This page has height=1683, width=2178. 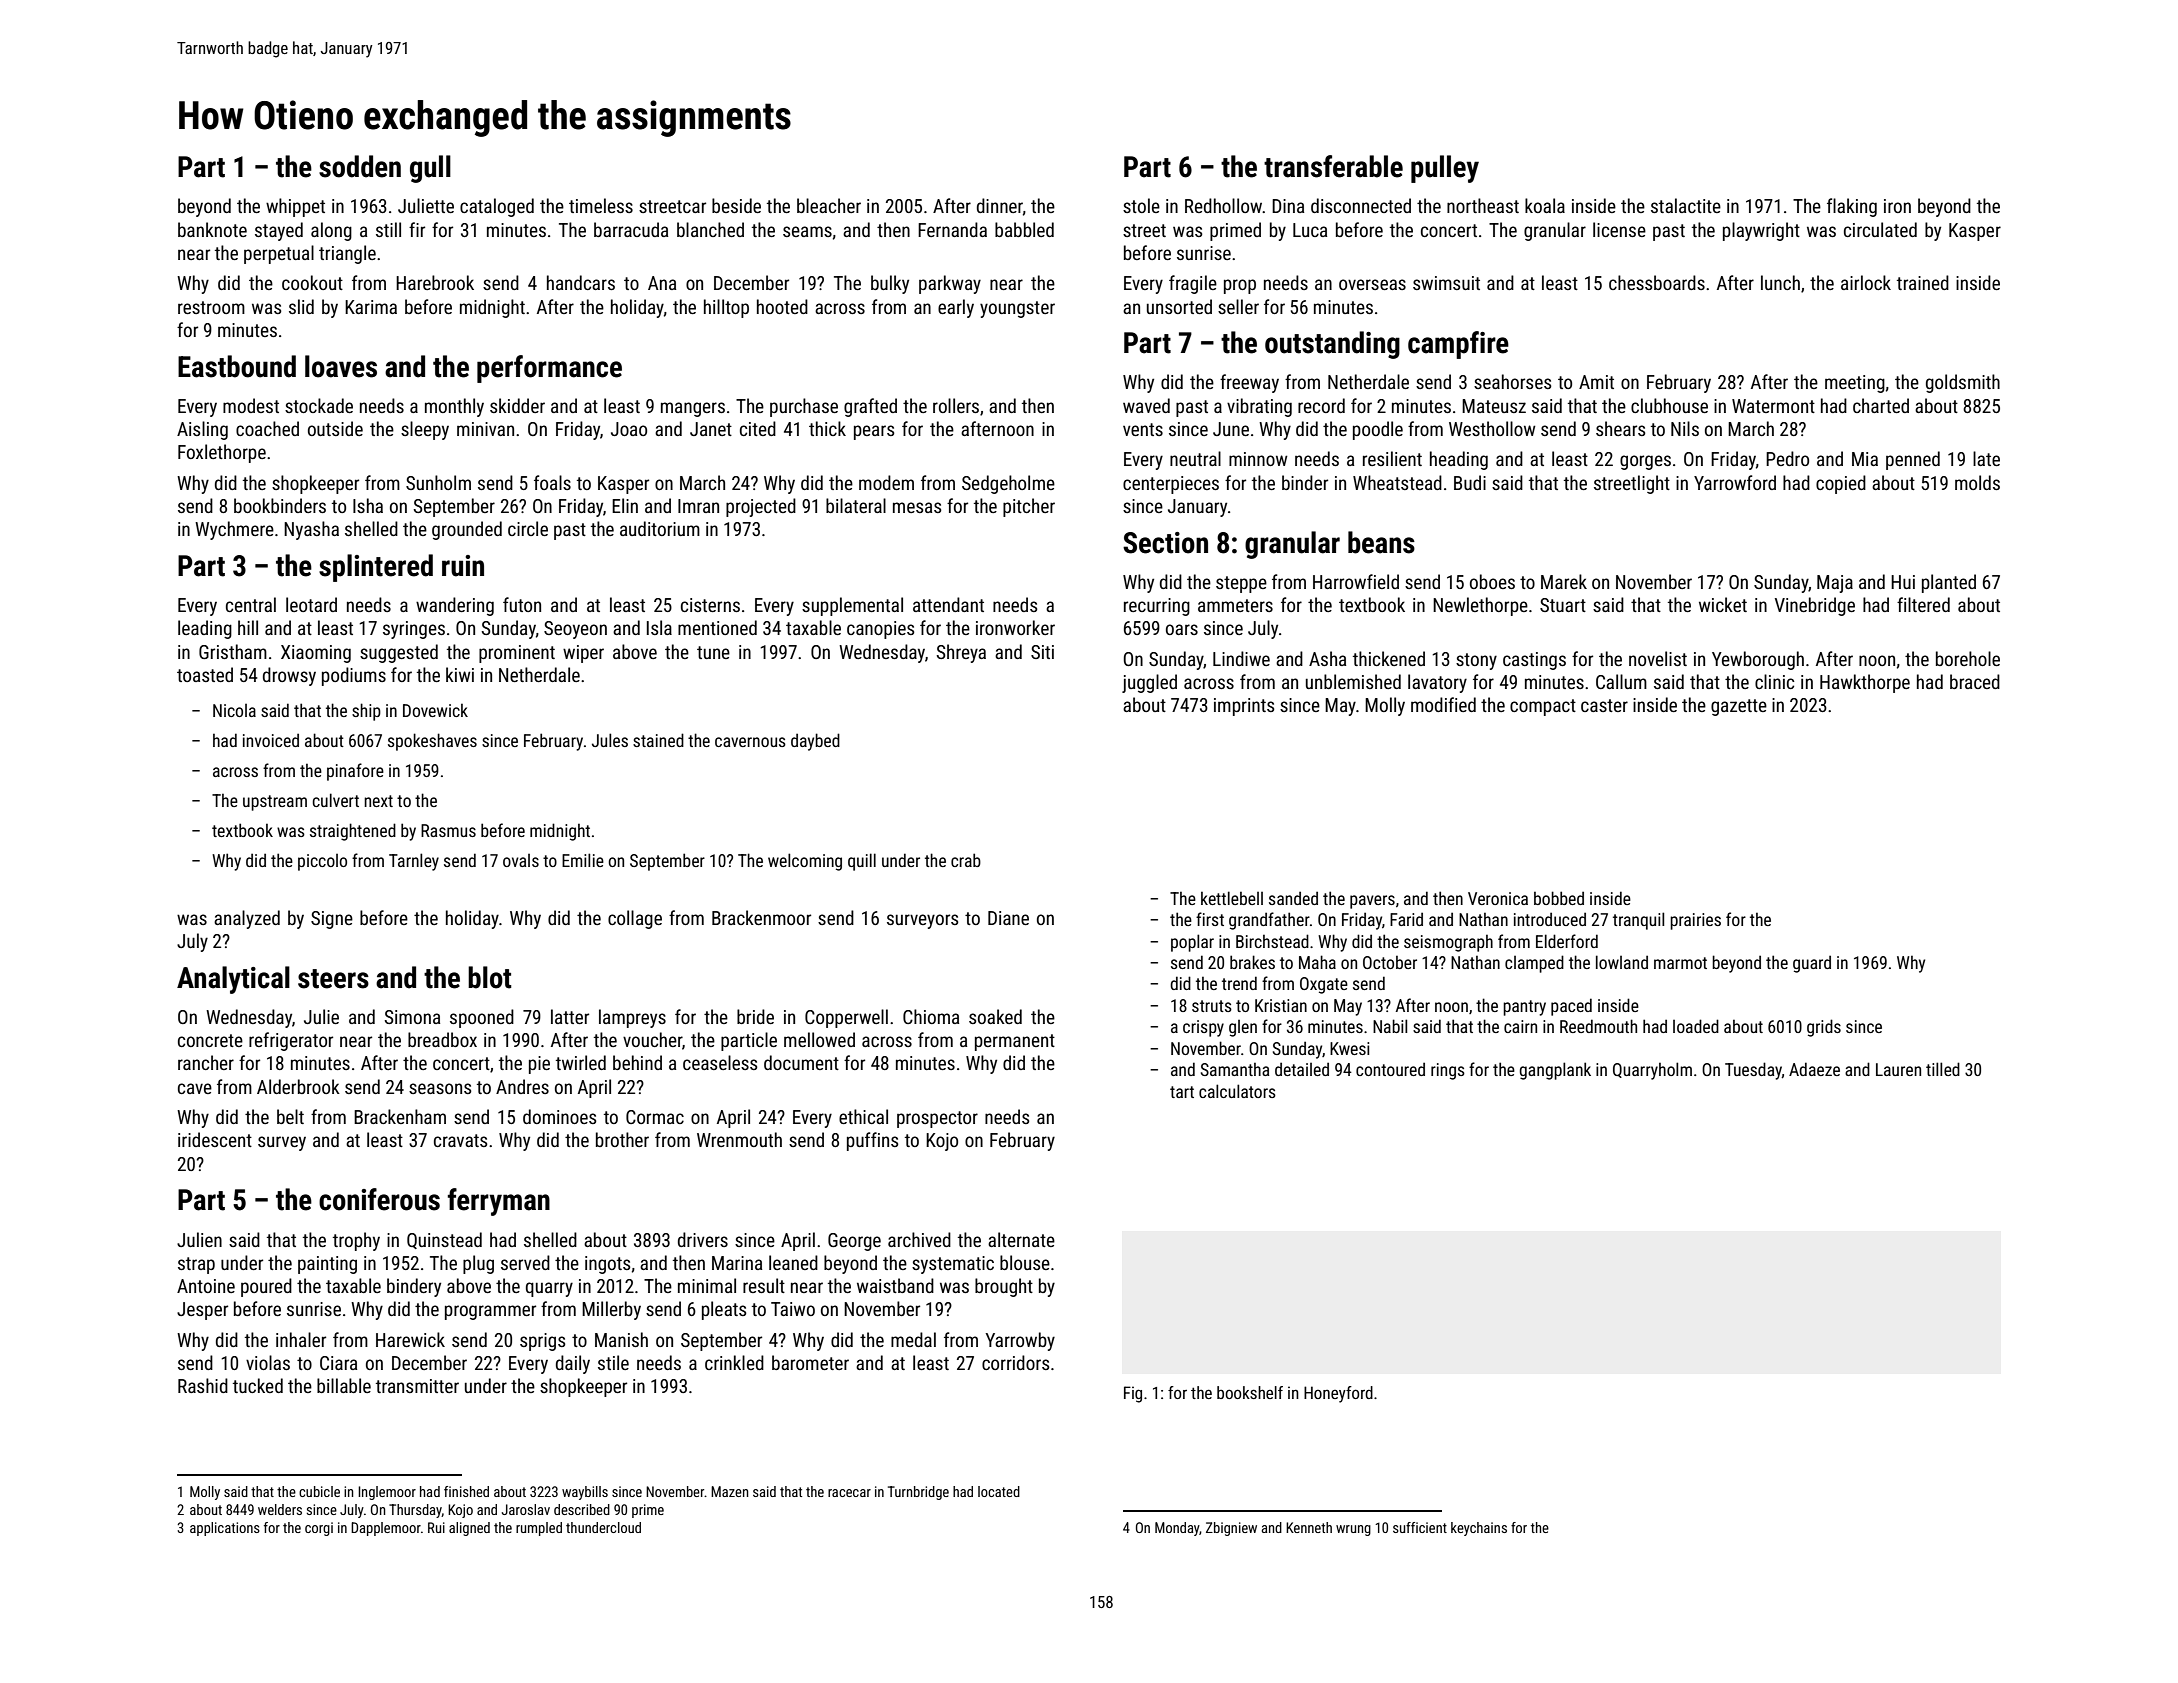 I want to click on loaded, so click(x=1696, y=1026).
